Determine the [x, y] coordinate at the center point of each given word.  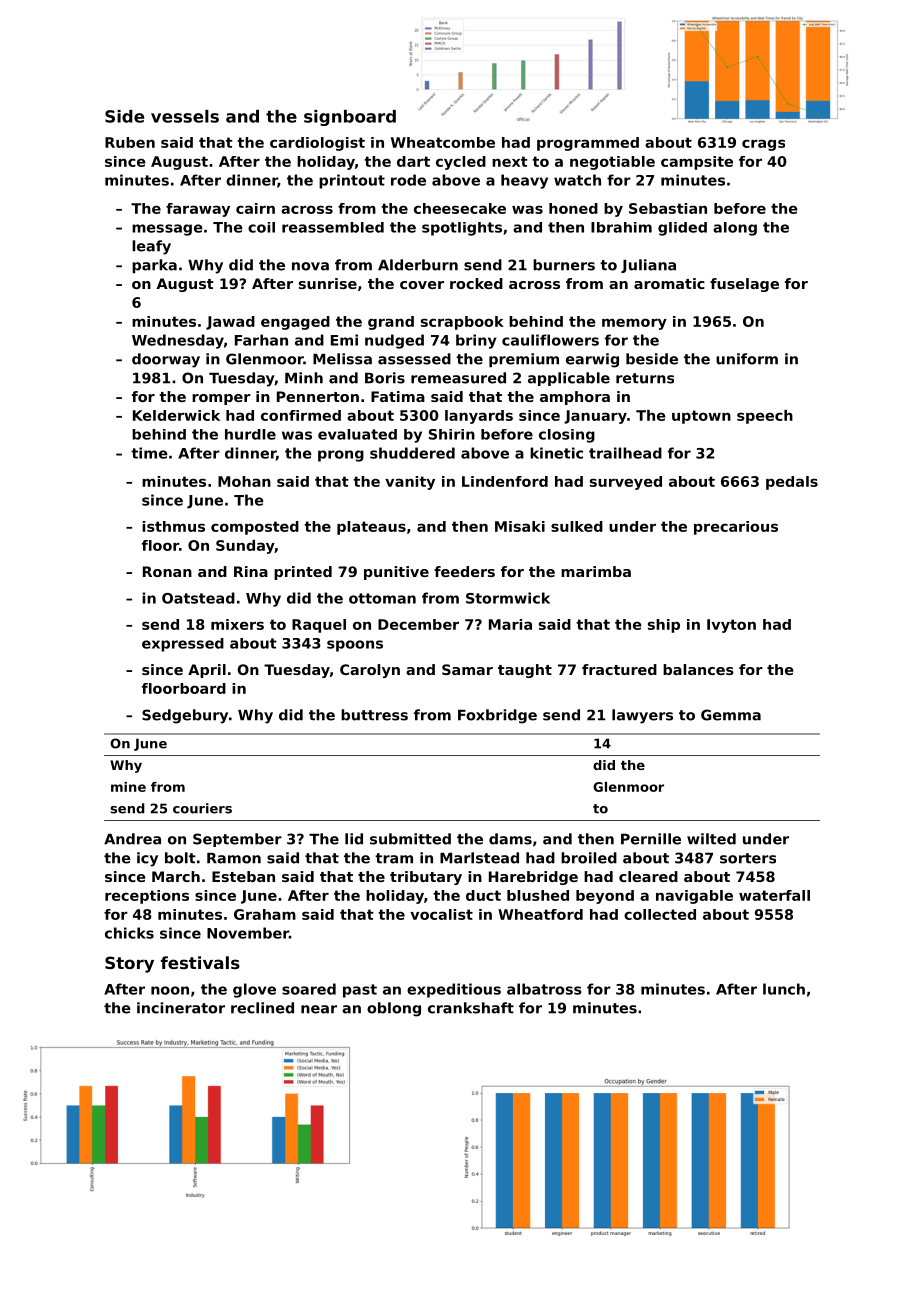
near [319, 1009]
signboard [350, 118]
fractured [619, 669]
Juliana [648, 266]
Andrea [132, 839]
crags [763, 145]
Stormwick [508, 598]
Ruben [130, 142]
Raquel [319, 626]
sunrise [328, 283]
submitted [410, 839]
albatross [544, 989]
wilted [711, 839]
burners [564, 265]
